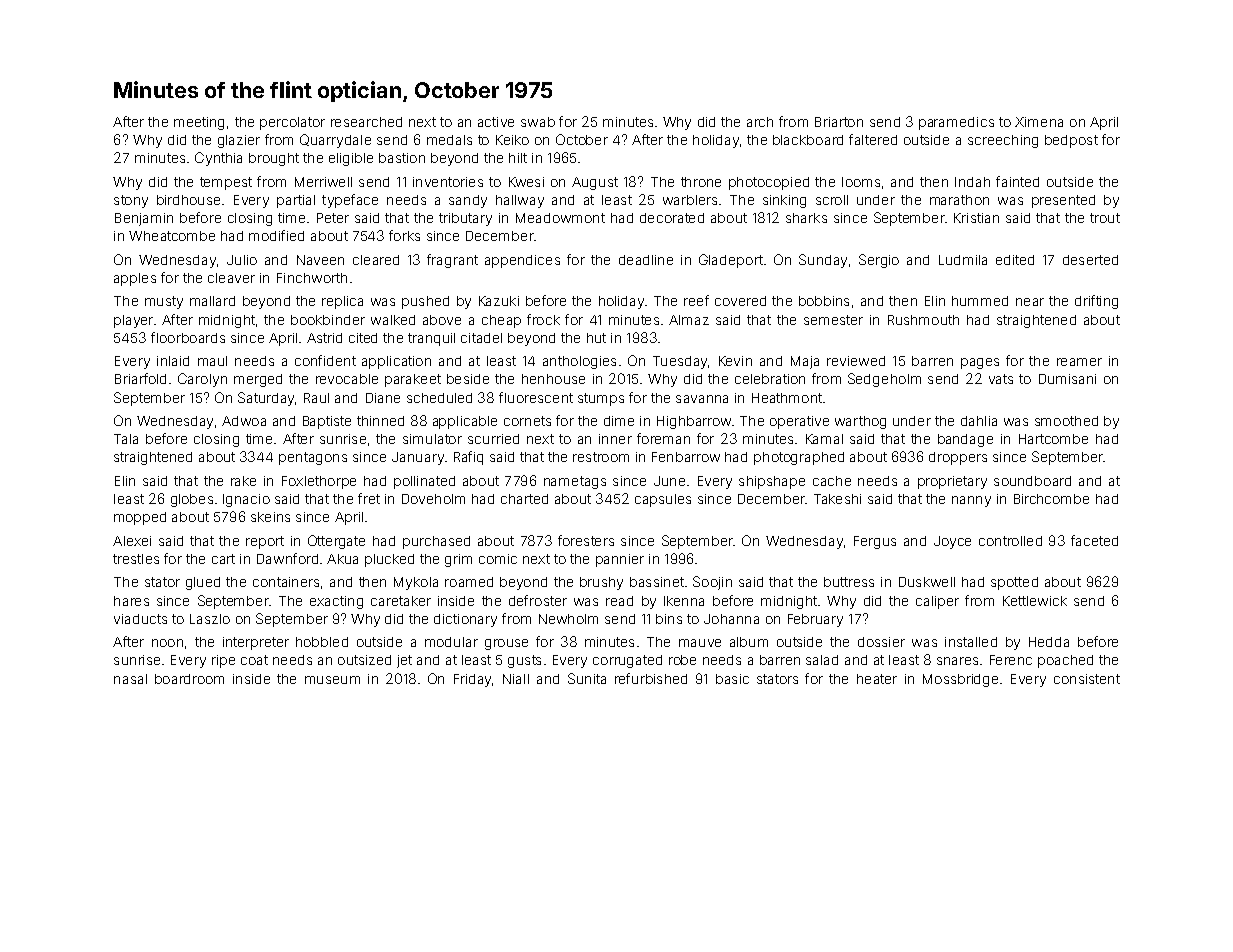 This screenshot has height=952, width=1233. What do you see at coordinates (1066, 421) in the screenshot?
I see `smoothed` at bounding box center [1066, 421].
